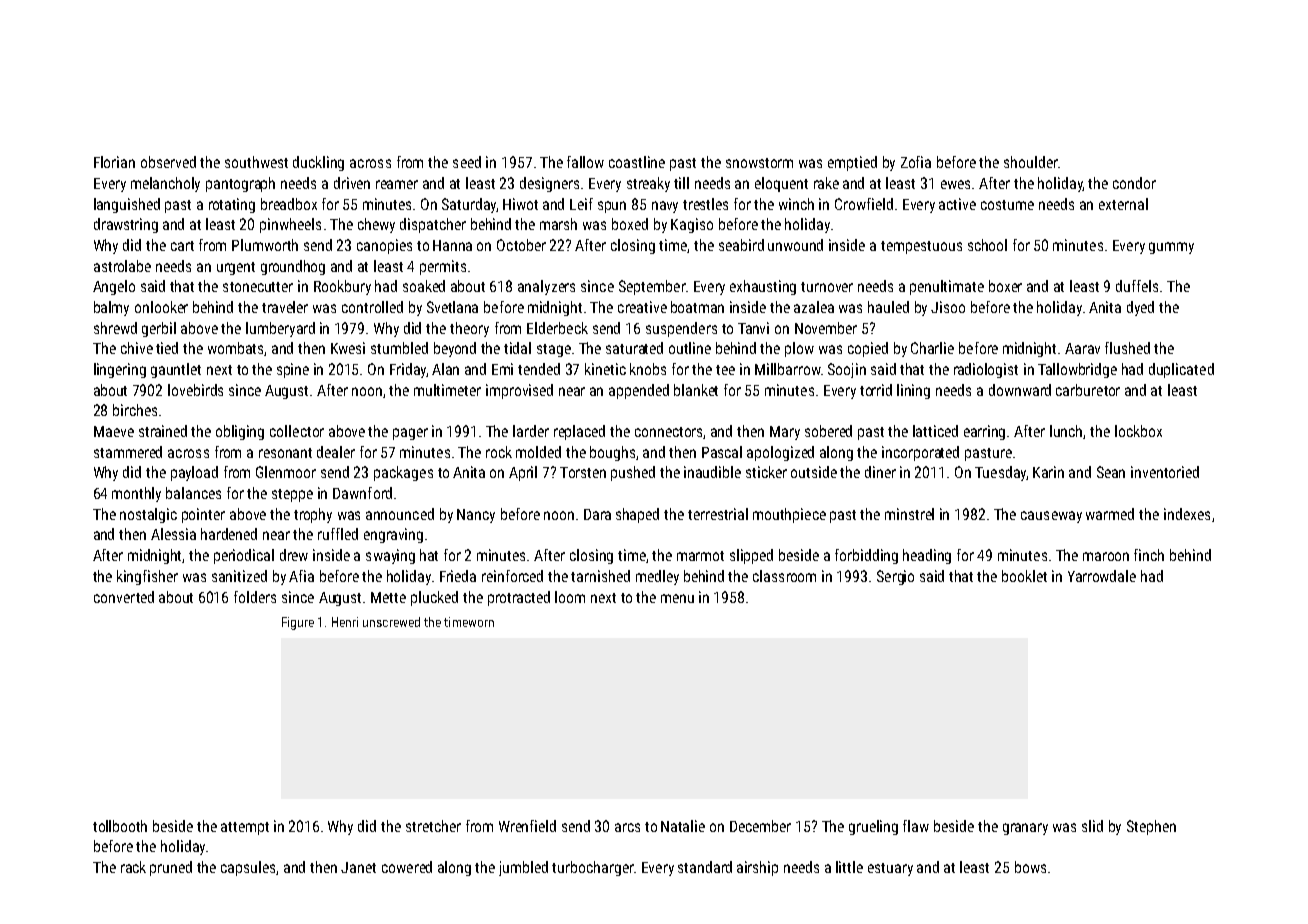  What do you see at coordinates (519, 391) in the screenshot?
I see `improvised` at bounding box center [519, 391].
